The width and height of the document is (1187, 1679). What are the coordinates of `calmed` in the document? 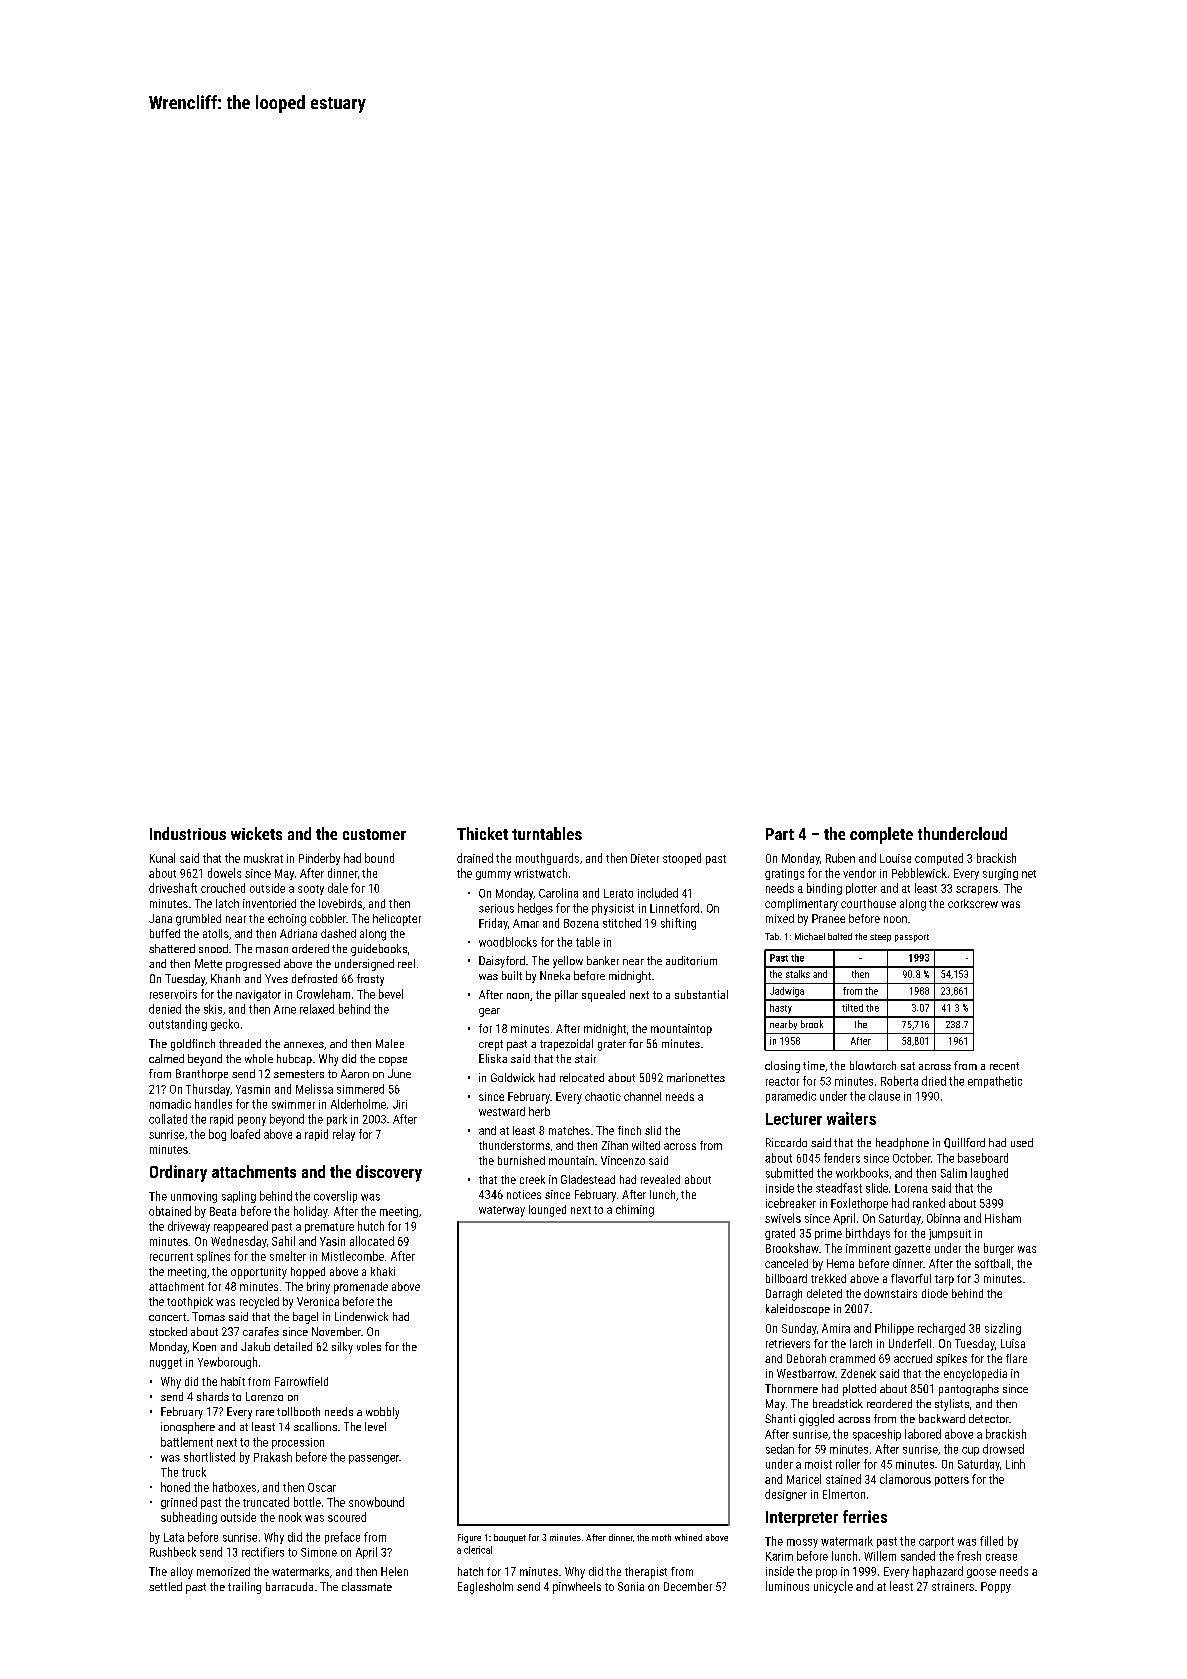 It's located at (166, 1058).
